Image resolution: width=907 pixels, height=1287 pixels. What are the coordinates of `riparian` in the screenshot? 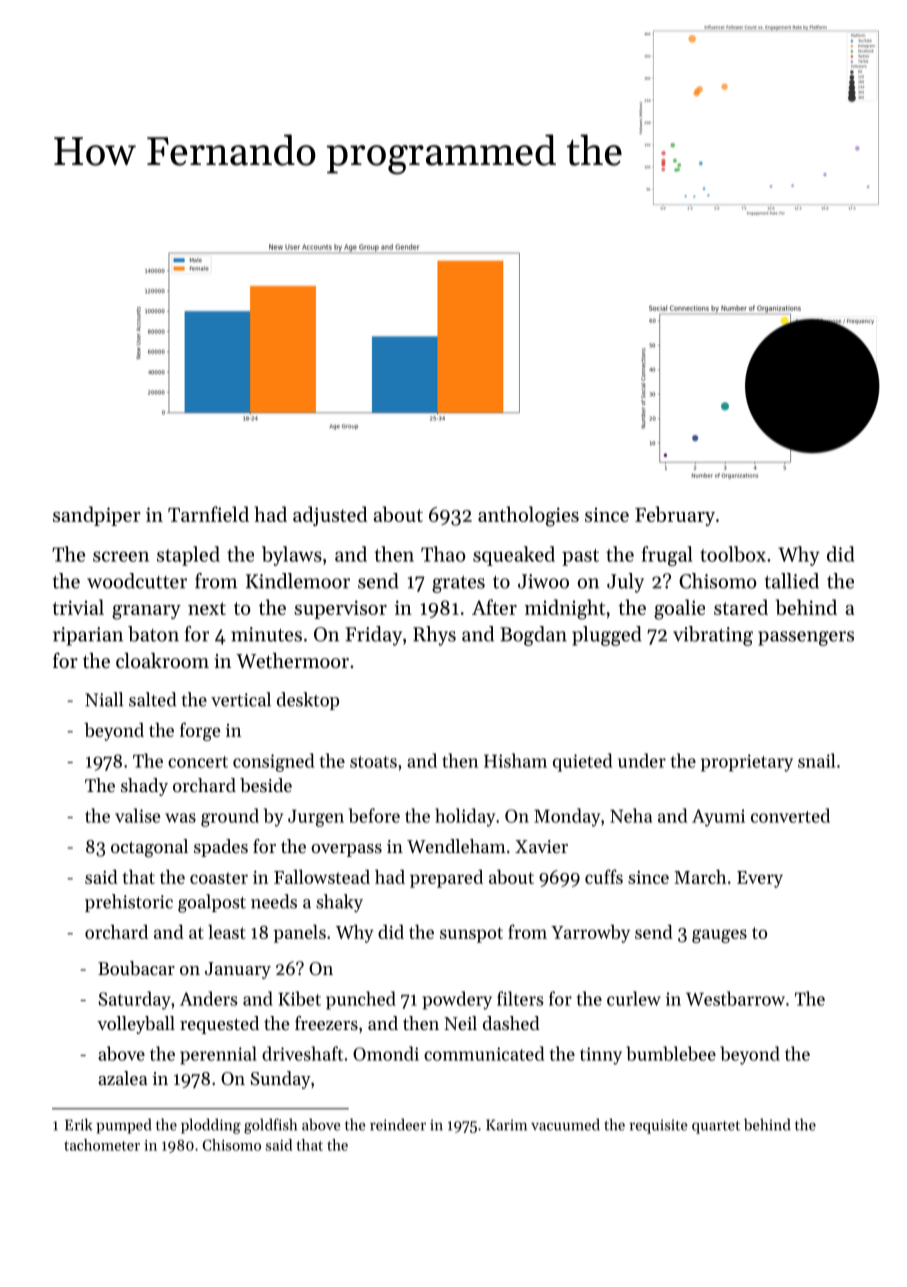 It's located at (88, 636).
